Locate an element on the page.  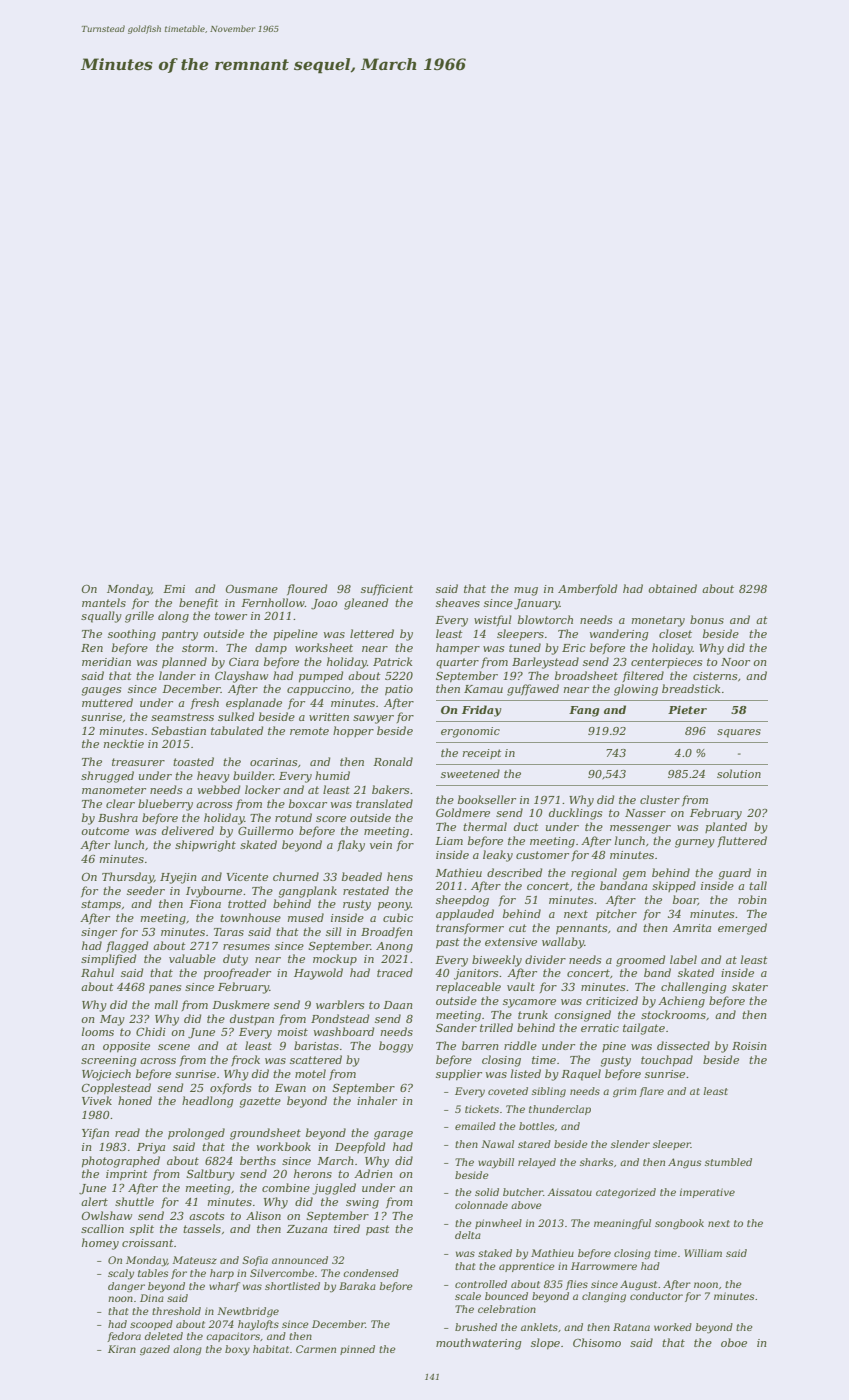
garage is located at coordinates (393, 1135).
